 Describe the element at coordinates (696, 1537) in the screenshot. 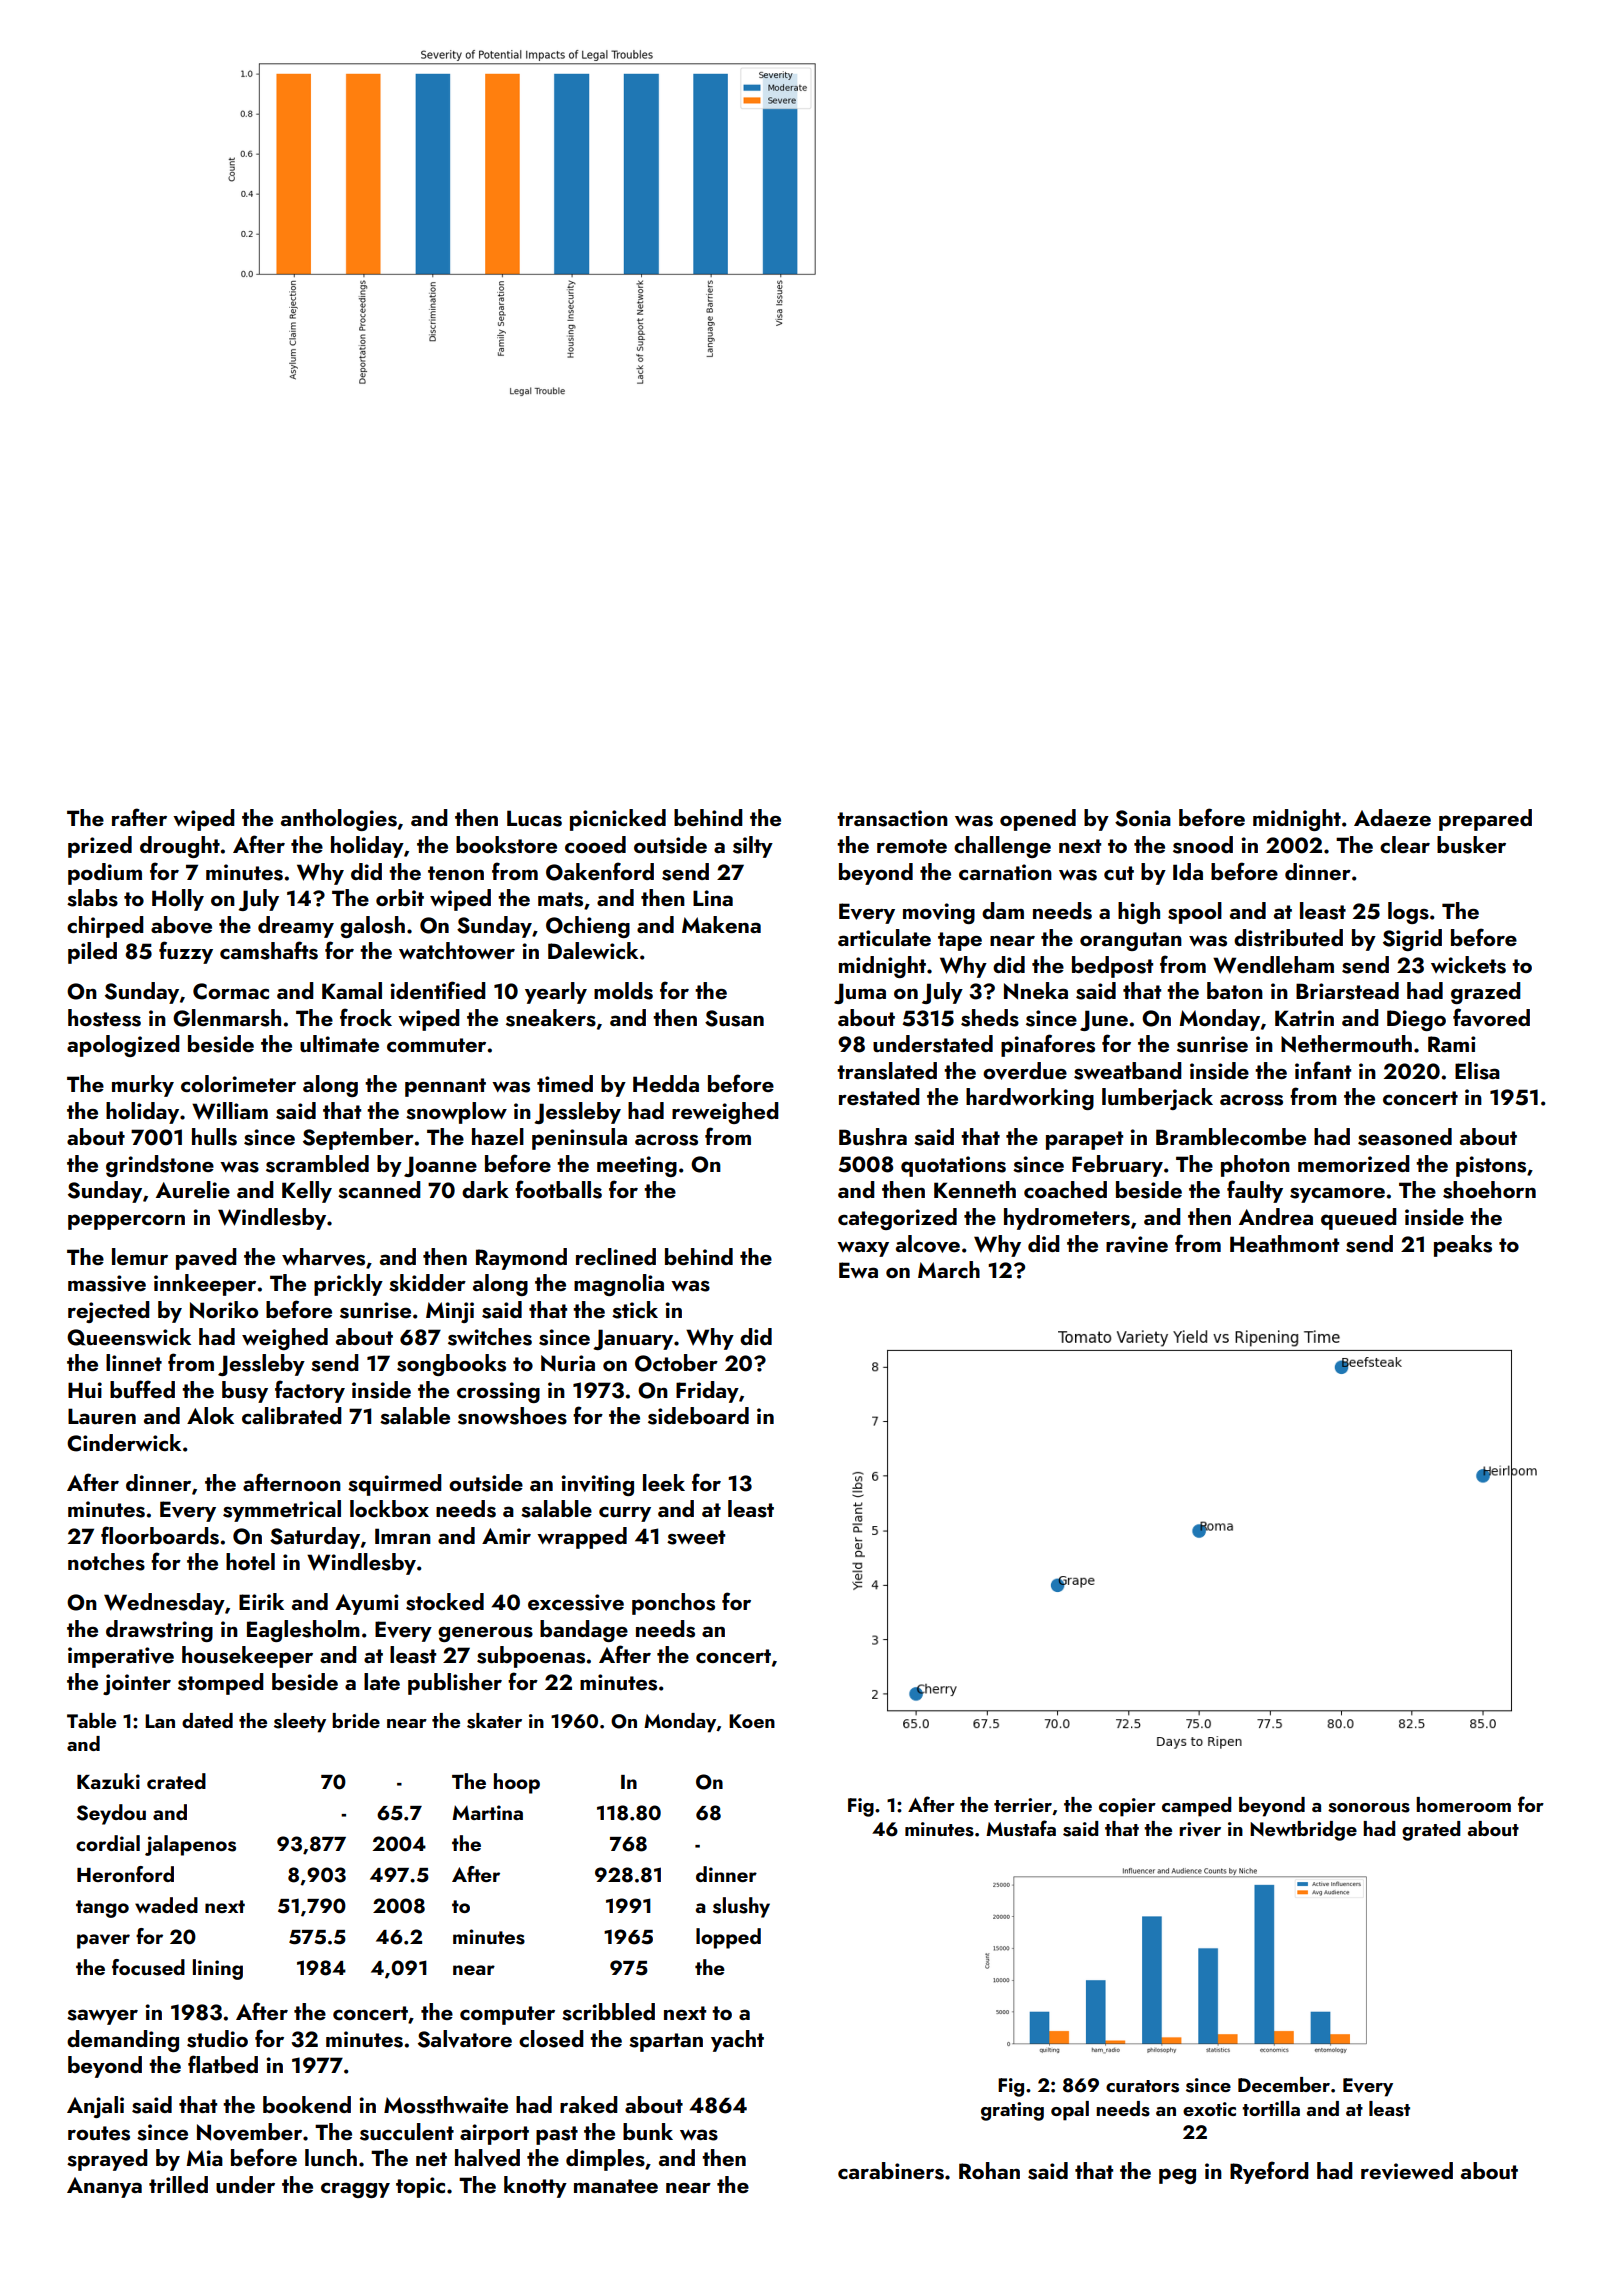

I see `sweet` at that location.
